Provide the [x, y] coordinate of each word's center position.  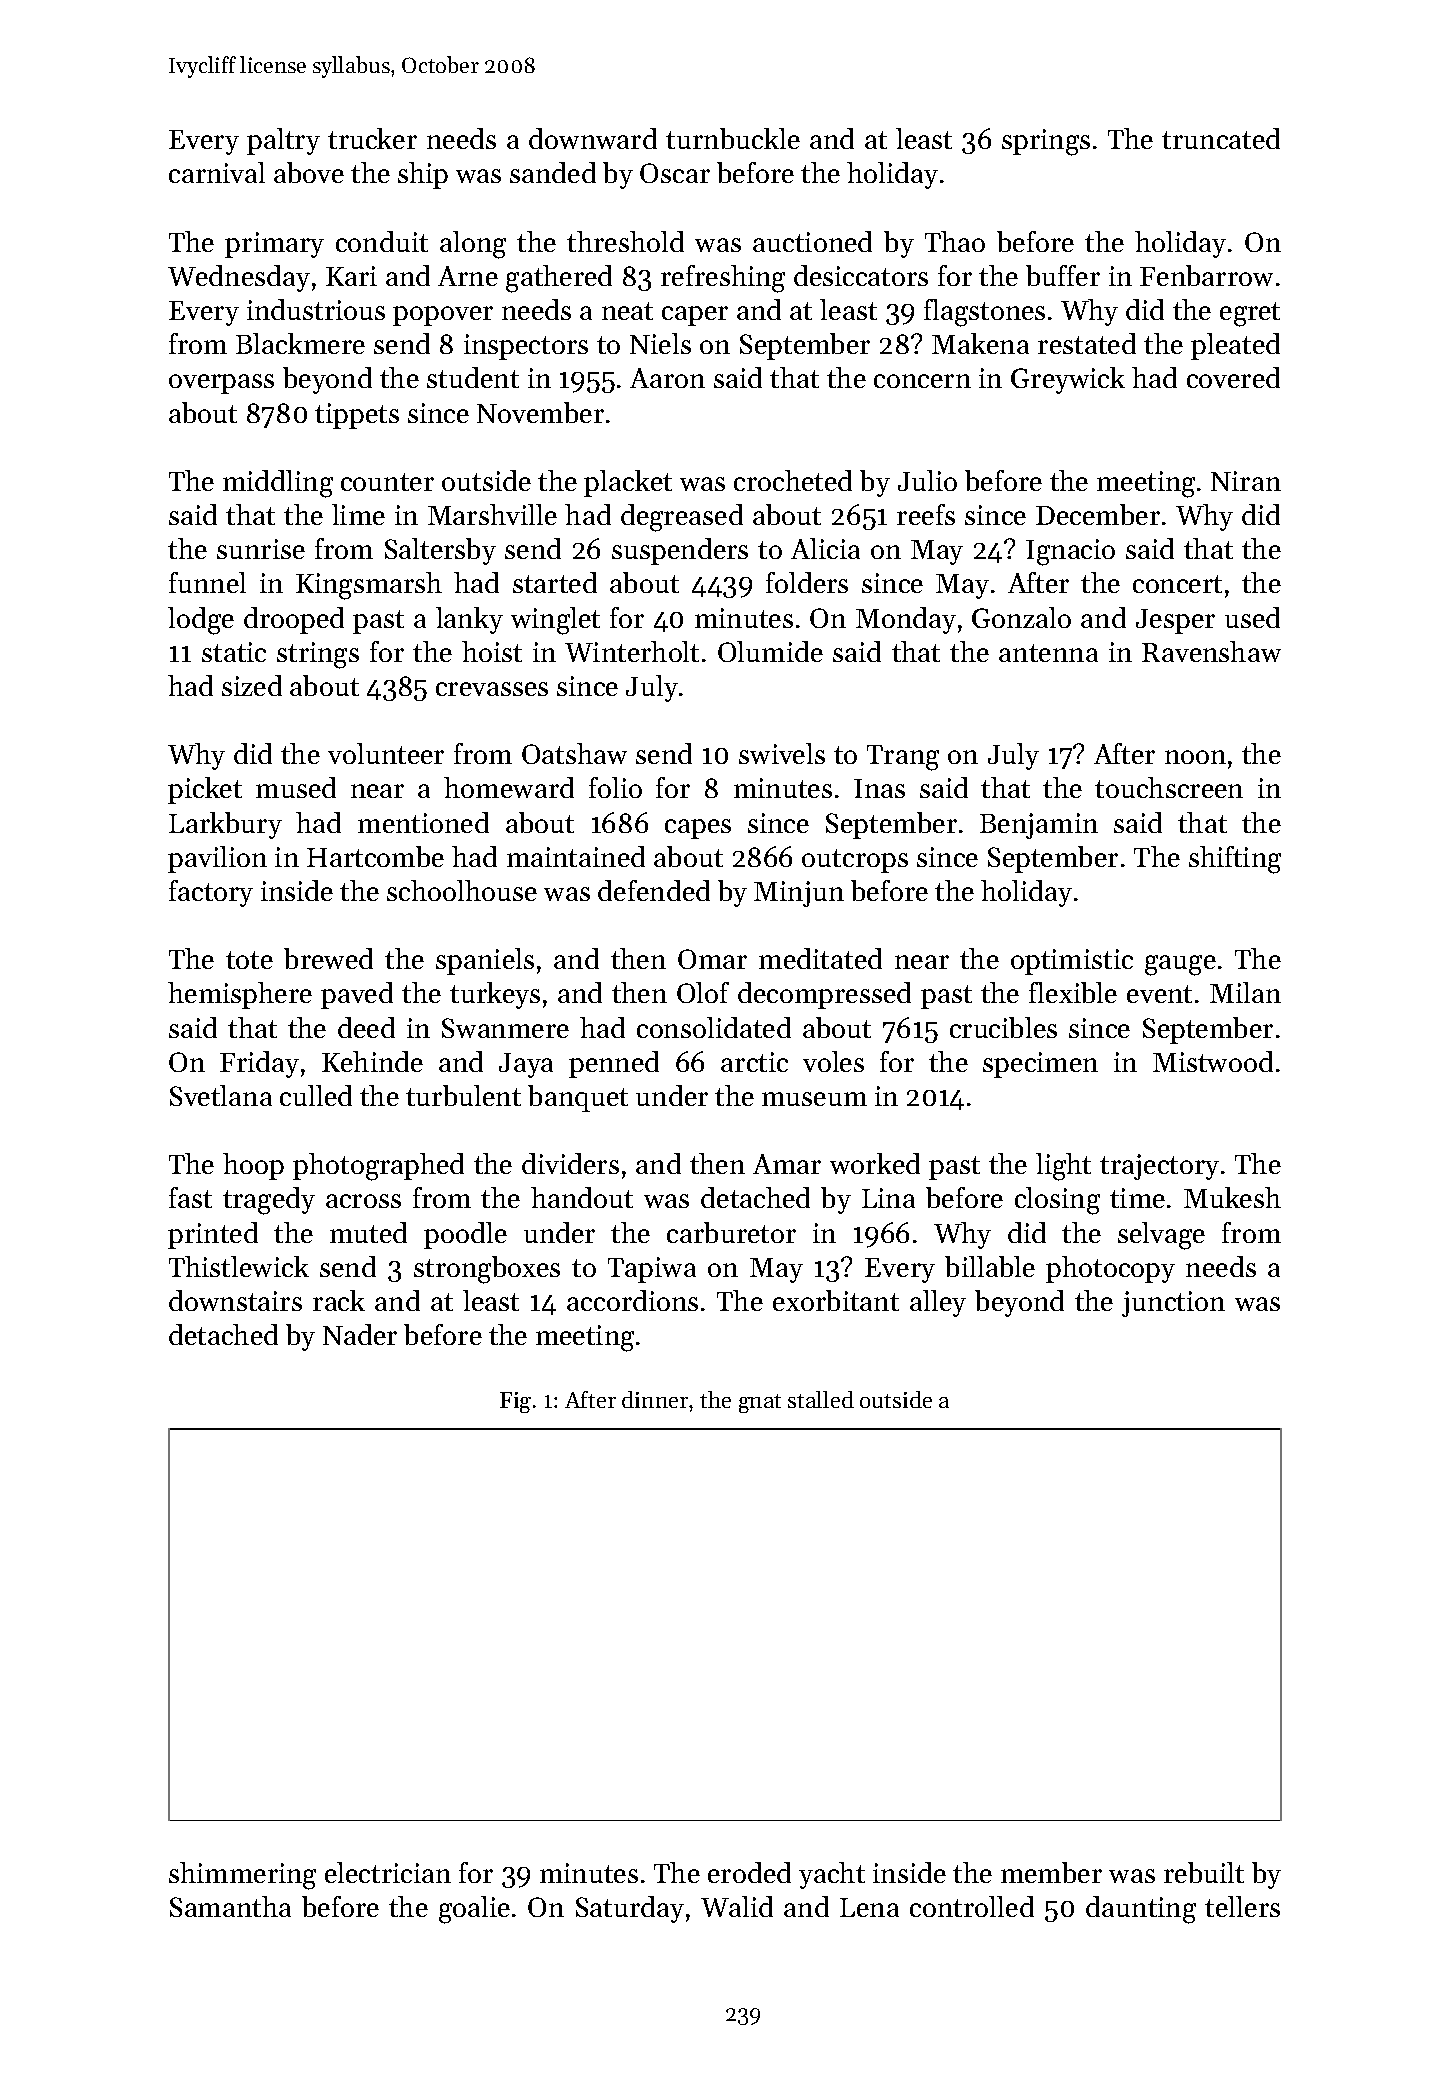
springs [1046, 142]
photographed [378, 1167]
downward [593, 138]
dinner [655, 1399]
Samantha [230, 1906]
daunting [1141, 1910]
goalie [474, 1910]
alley [938, 1303]
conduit [382, 241]
